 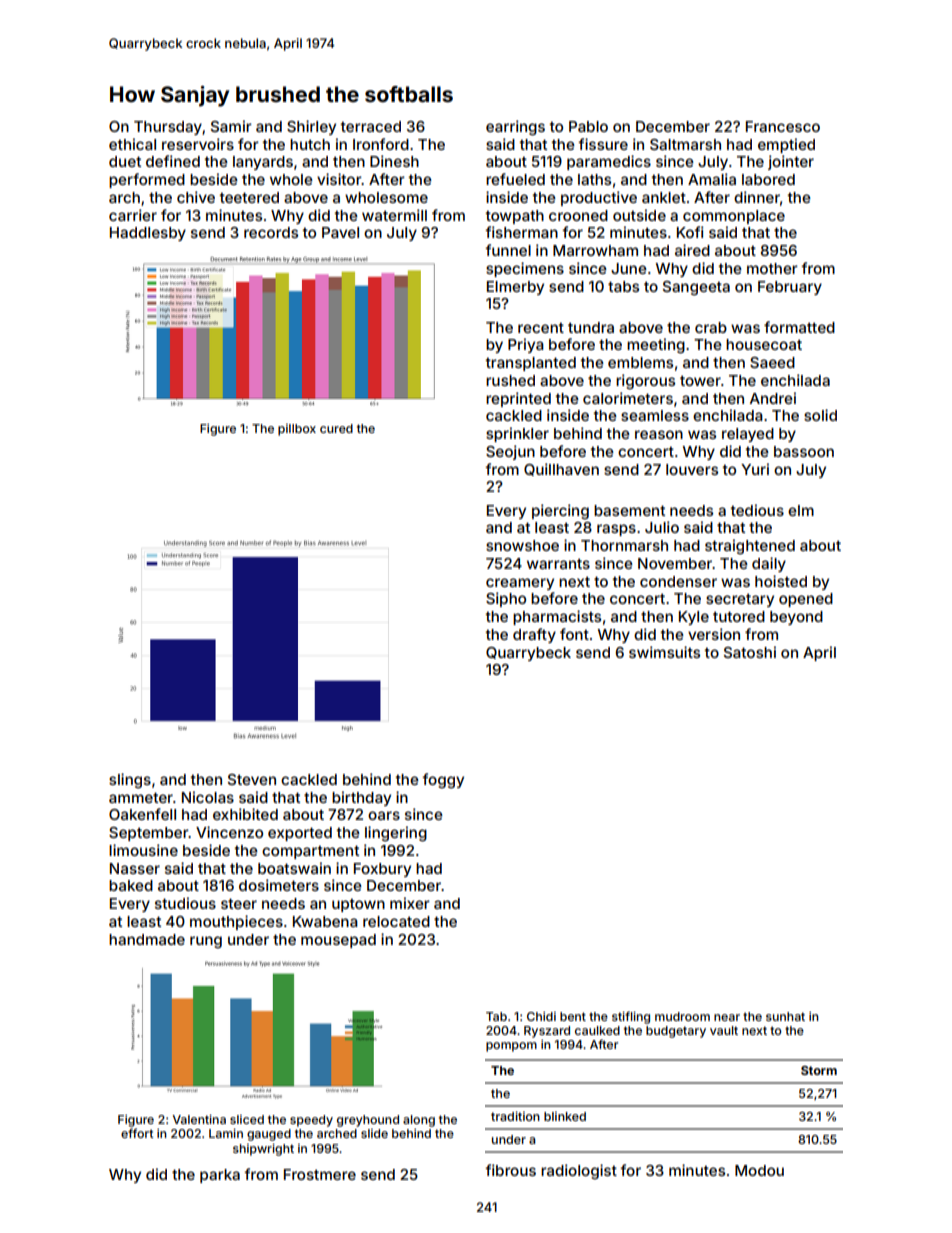 I want to click on cured, so click(x=336, y=428).
